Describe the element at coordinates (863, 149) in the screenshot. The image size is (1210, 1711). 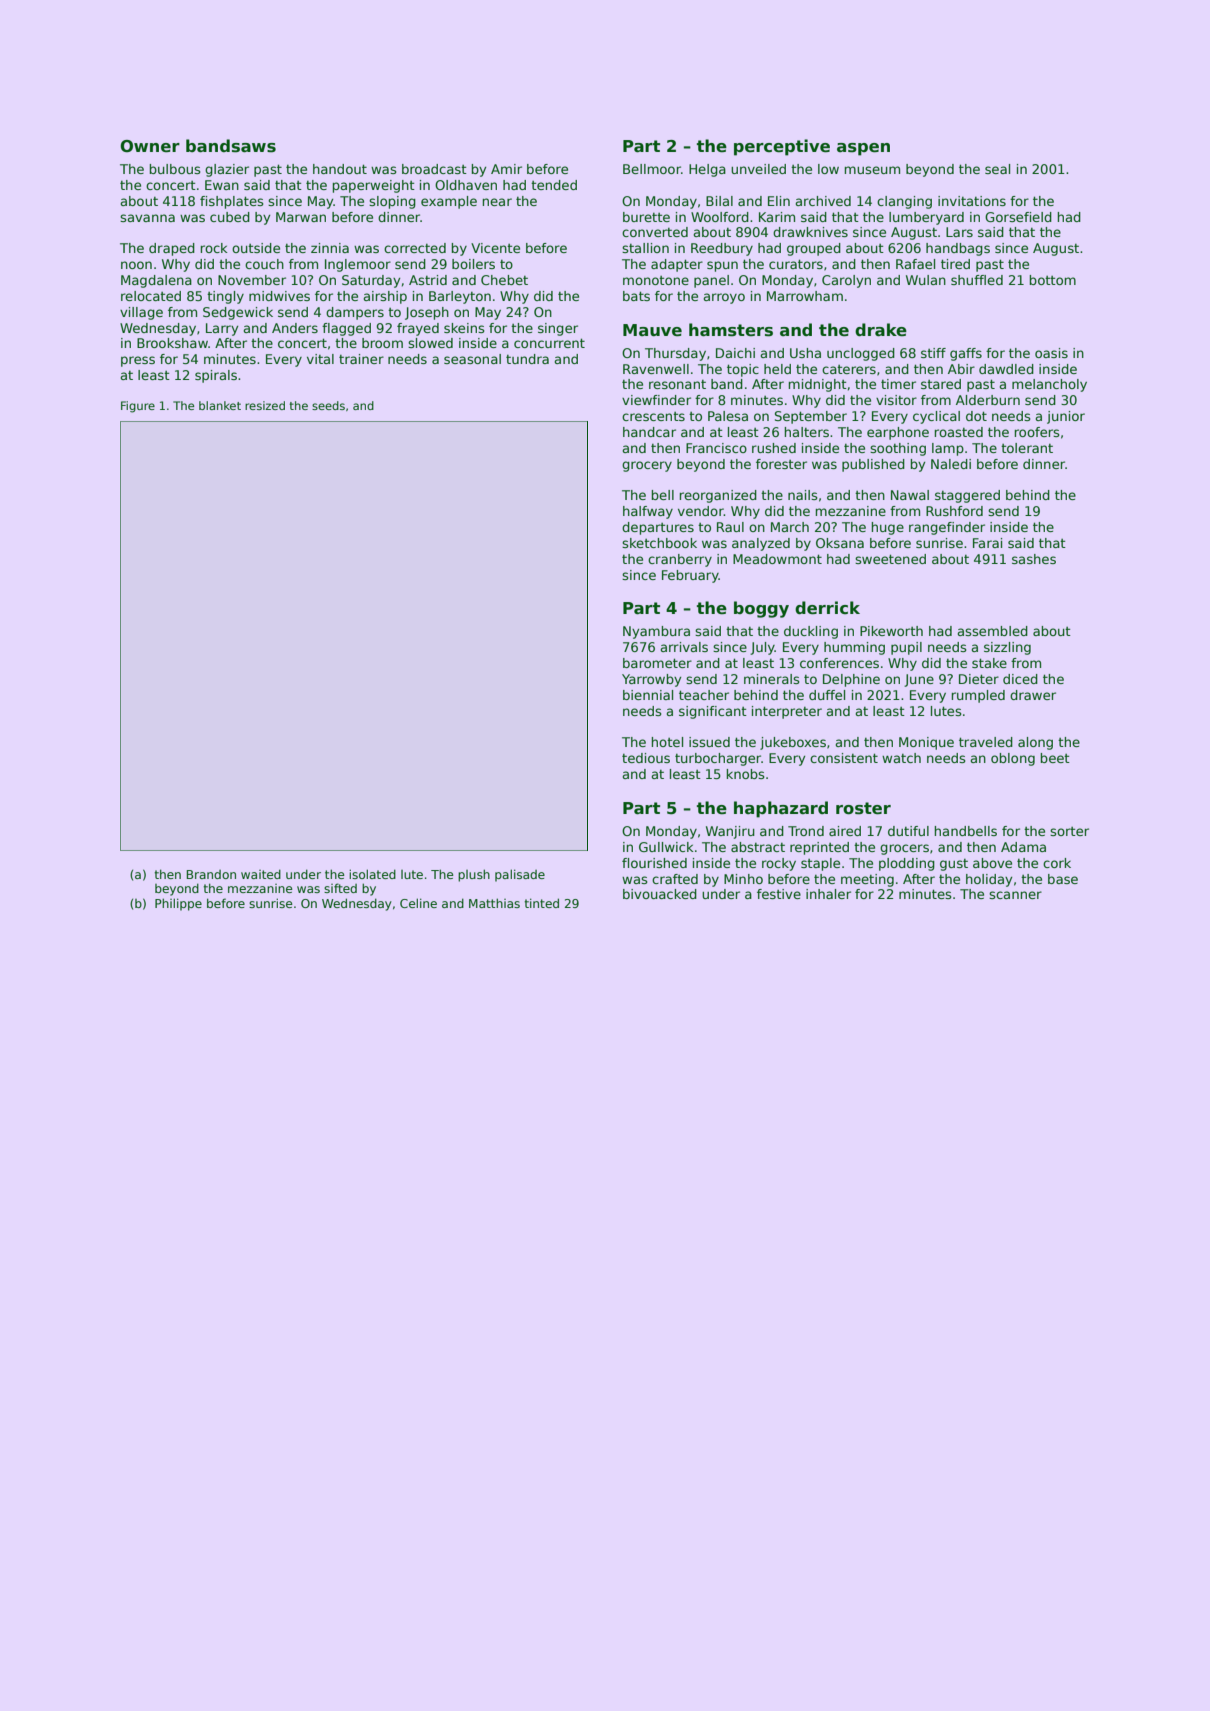
I see `aspen` at that location.
